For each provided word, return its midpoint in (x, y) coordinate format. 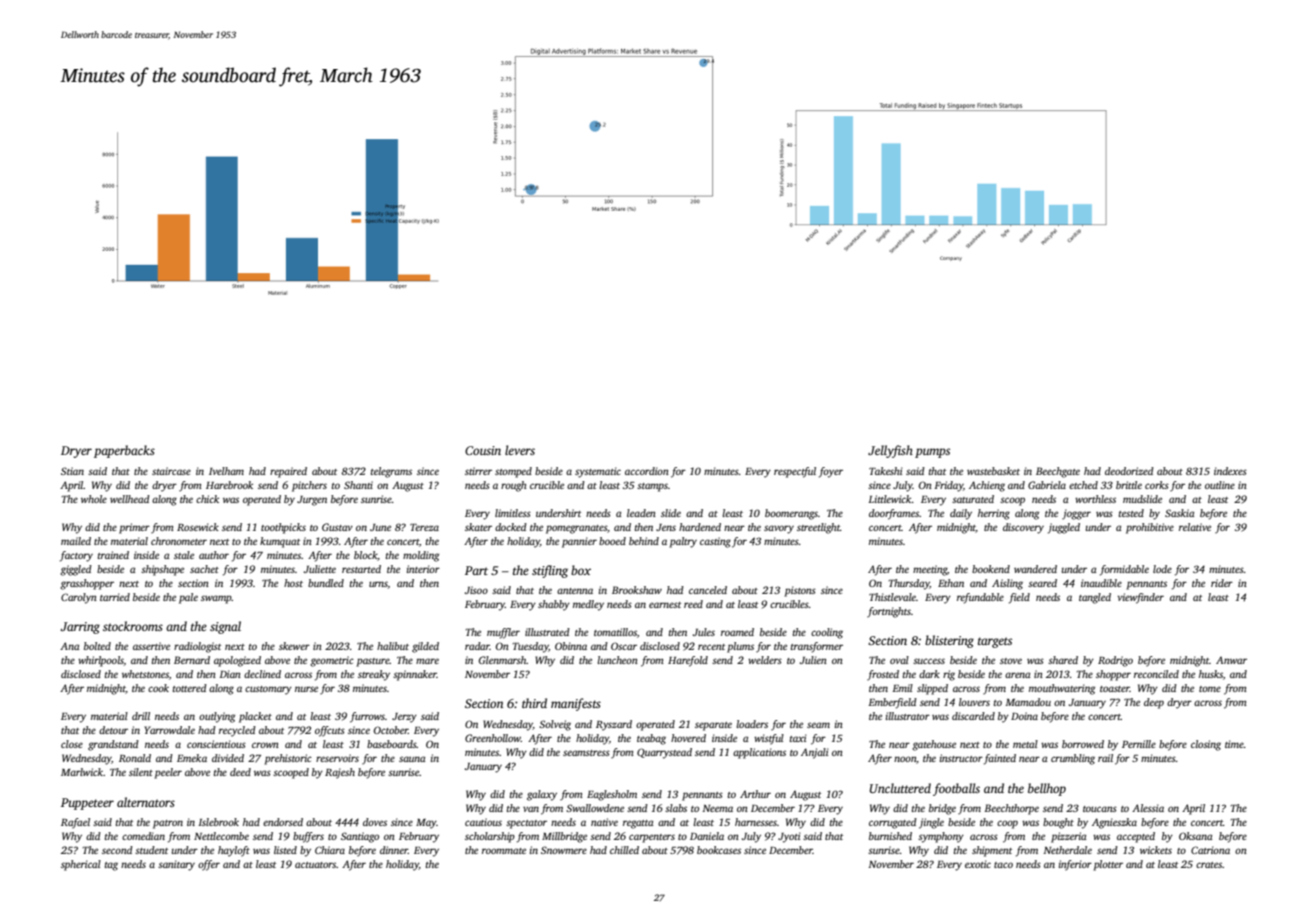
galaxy (542, 795)
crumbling (1073, 759)
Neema (717, 808)
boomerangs (791, 514)
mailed (76, 541)
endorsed (283, 822)
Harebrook (229, 485)
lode (1162, 569)
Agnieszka (1114, 823)
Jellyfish (890, 451)
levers (520, 450)
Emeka (192, 758)
